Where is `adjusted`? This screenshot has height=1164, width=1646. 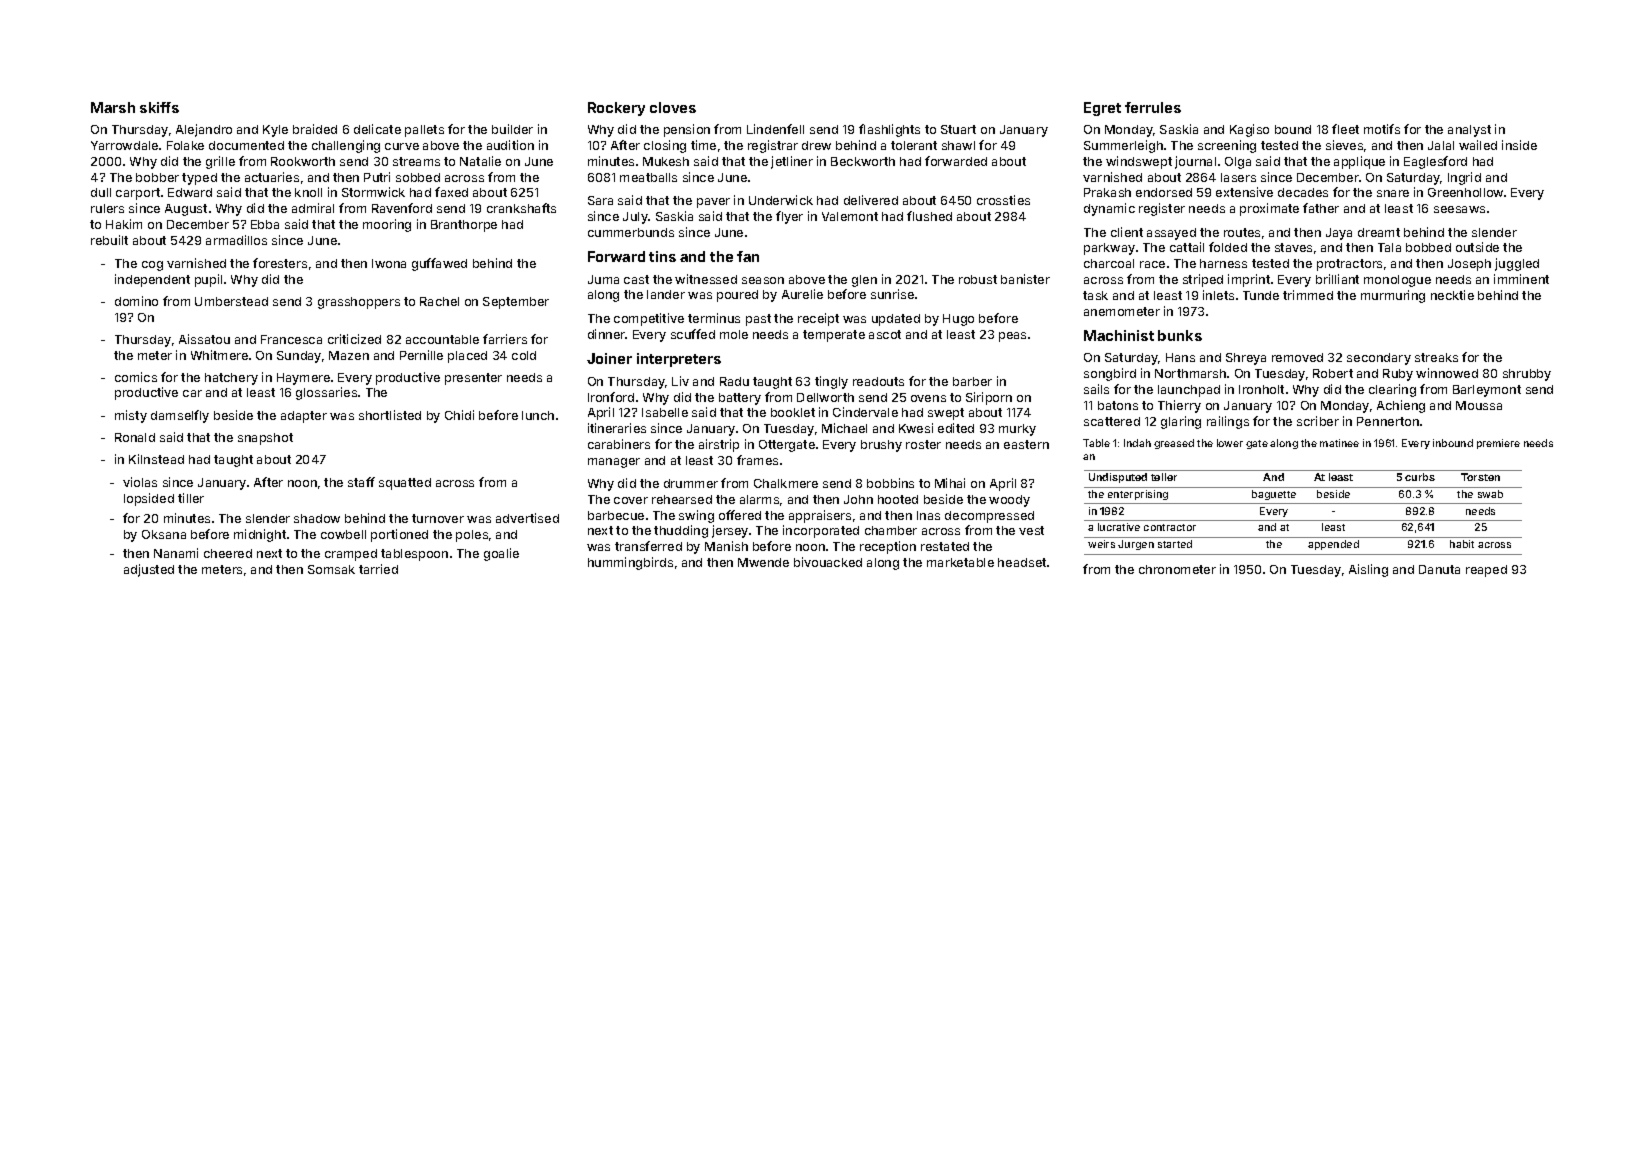
adjusted is located at coordinates (149, 570).
